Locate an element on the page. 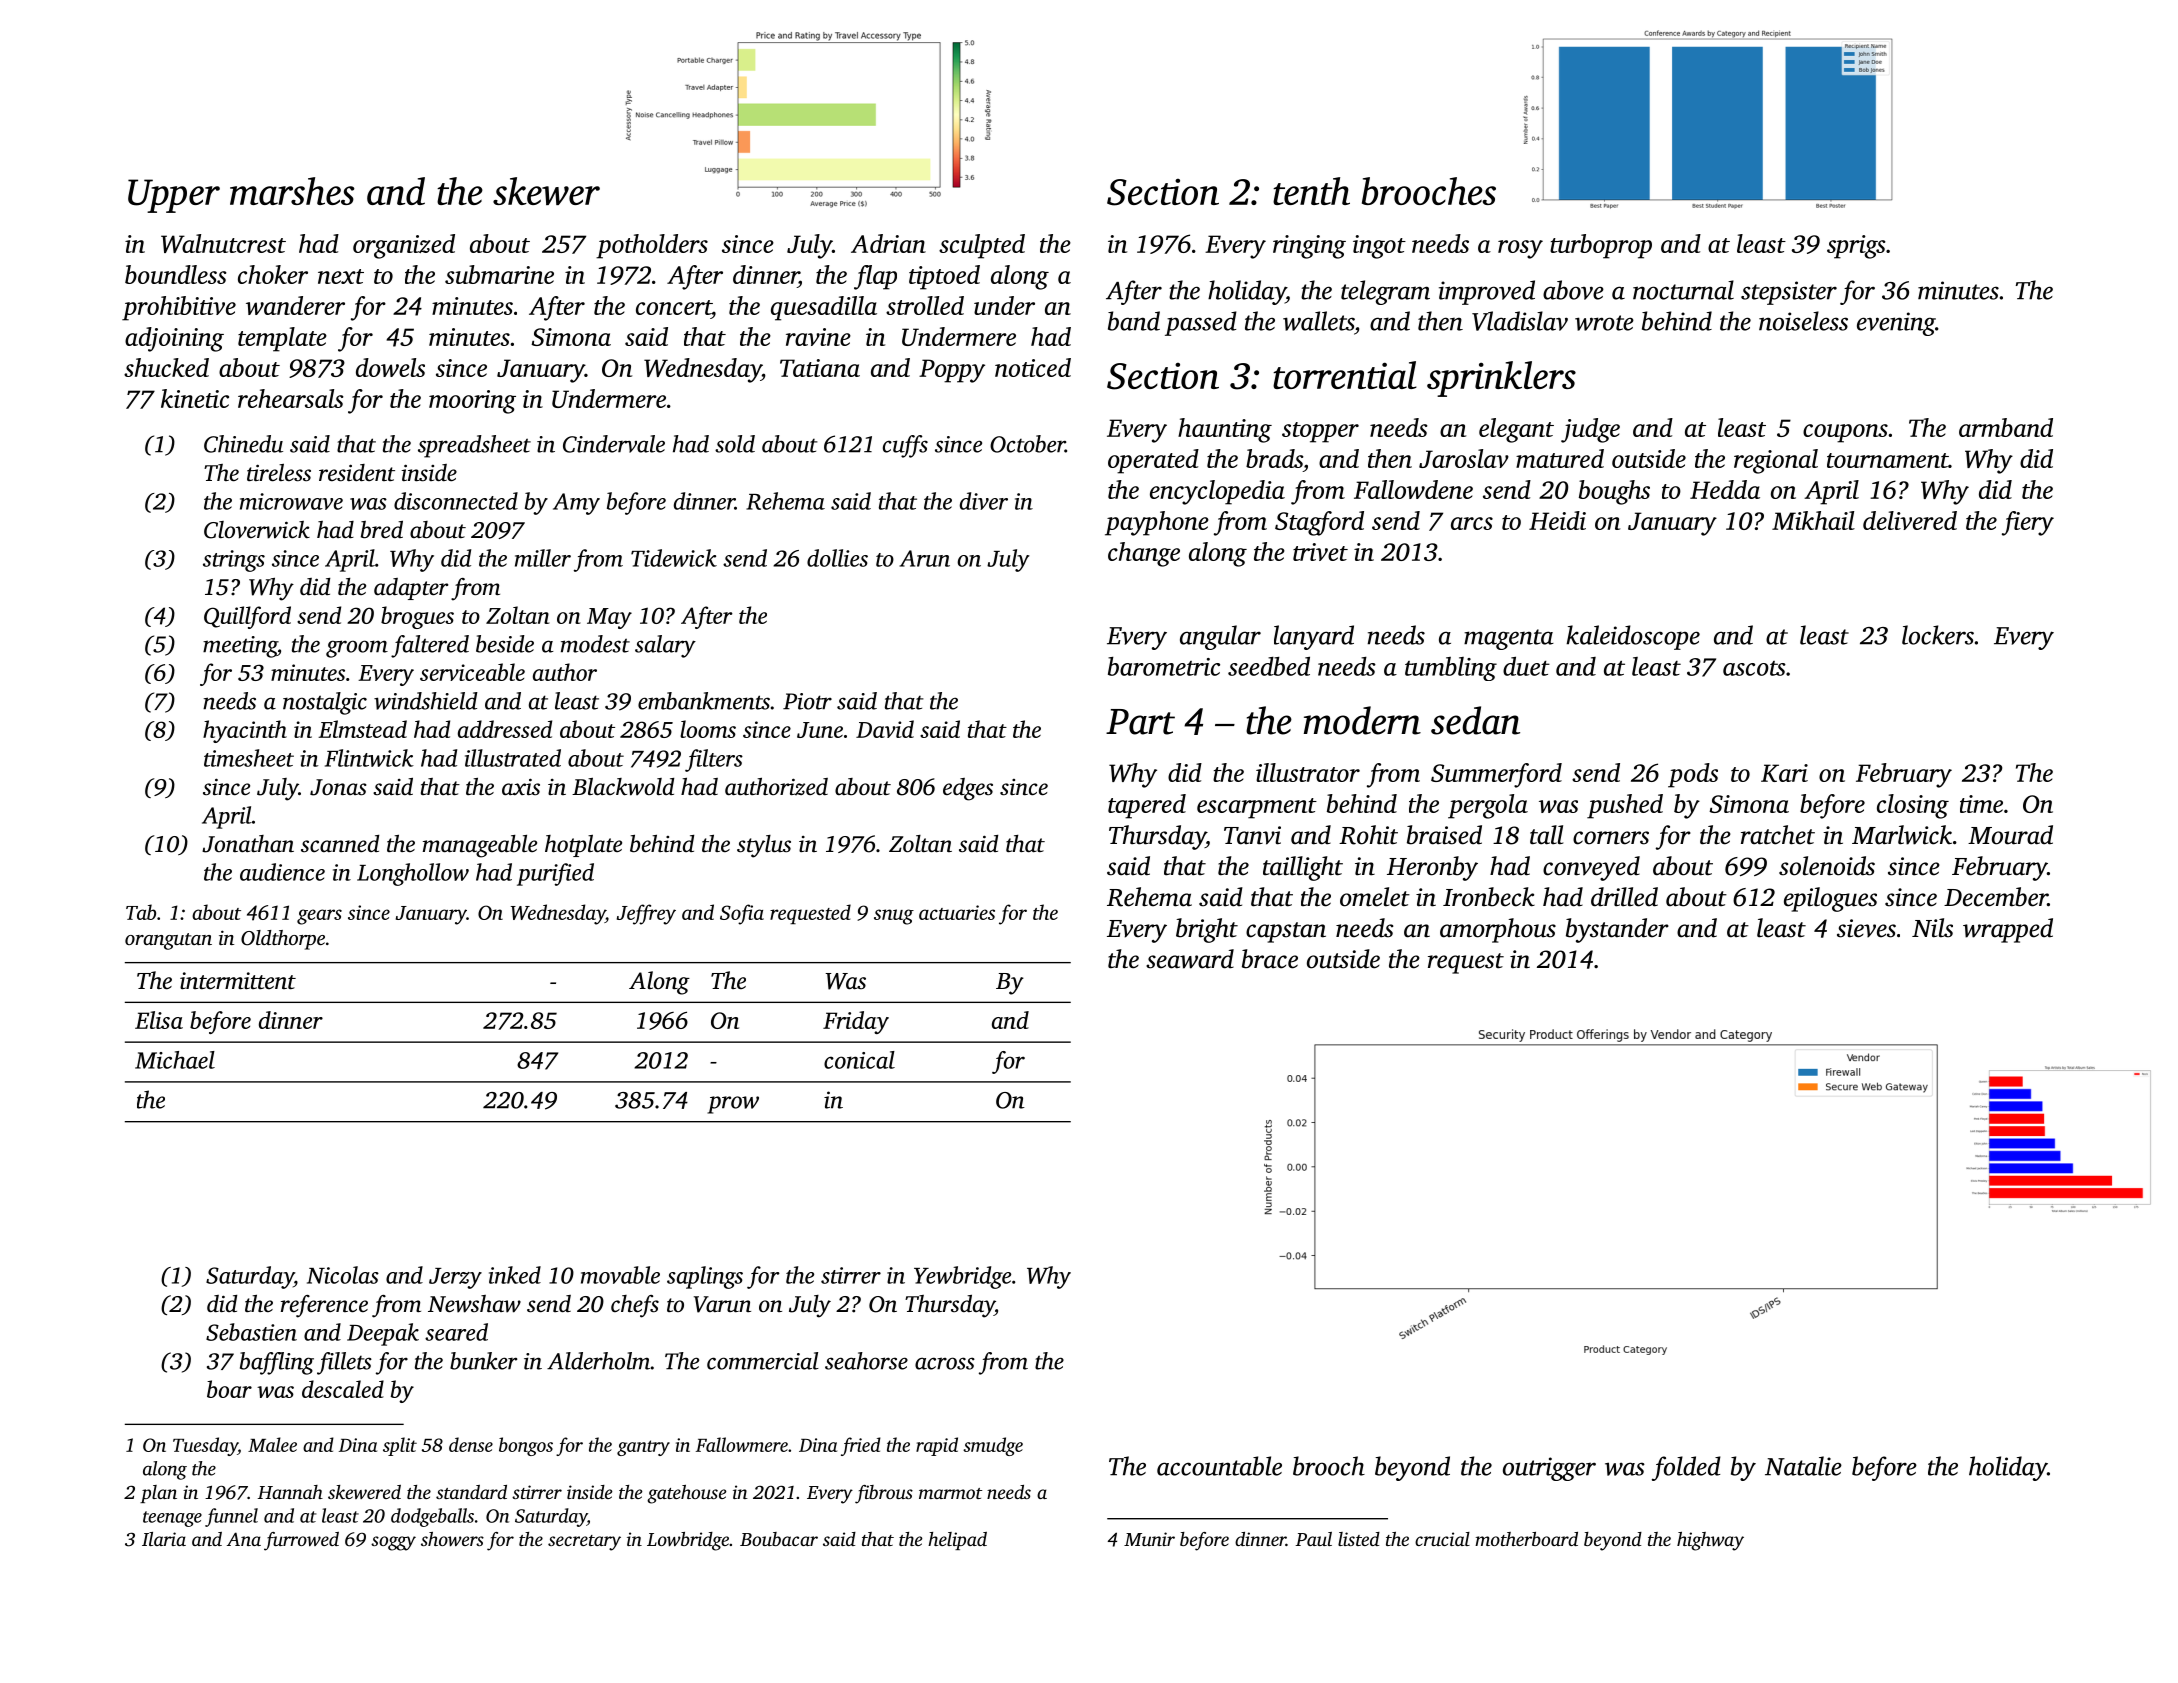 The width and height of the page is (2178, 1683). Natalie is located at coordinates (1803, 1466).
